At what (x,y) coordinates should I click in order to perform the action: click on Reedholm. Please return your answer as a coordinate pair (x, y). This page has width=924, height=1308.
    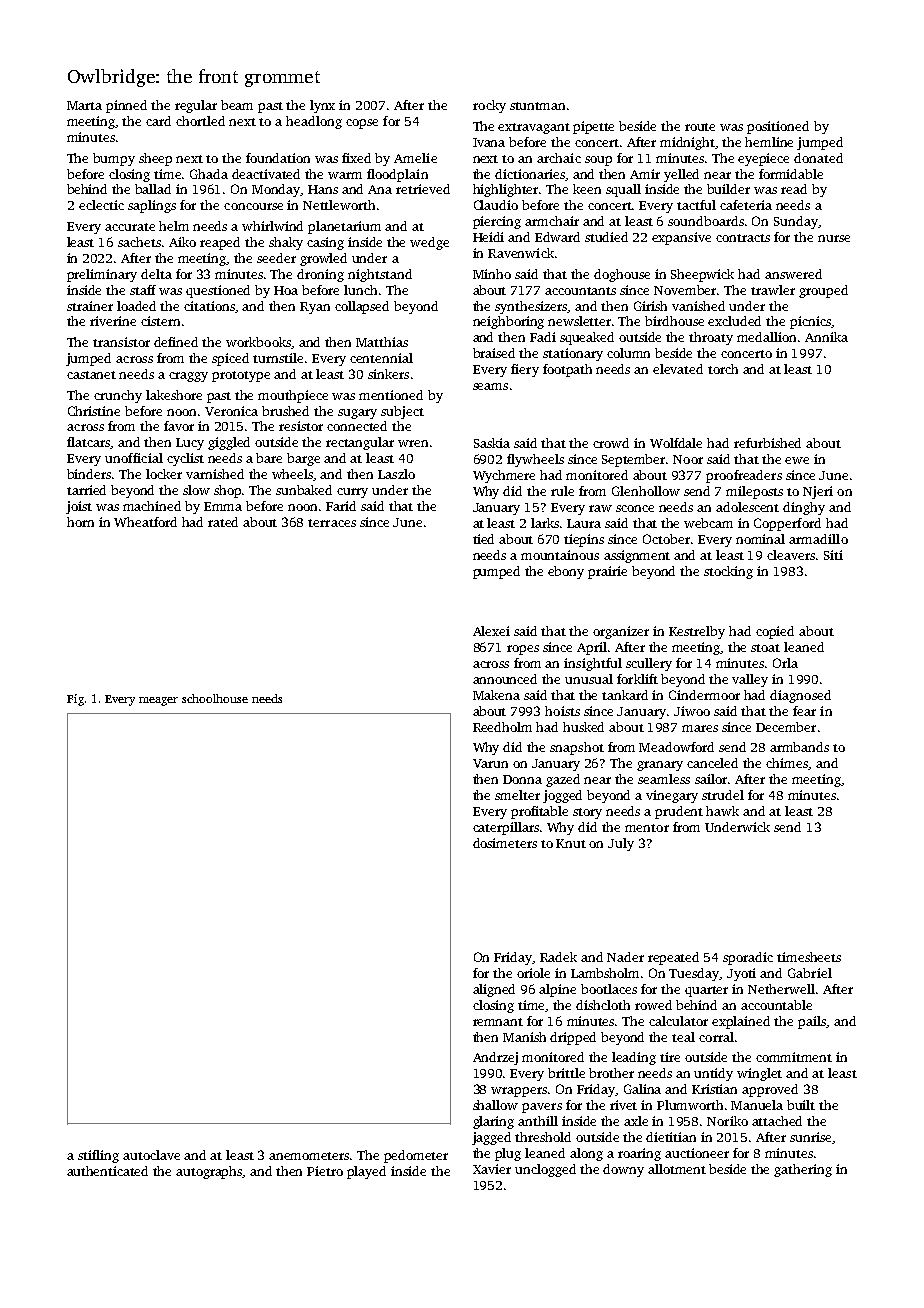
    Looking at the image, I should click on (502, 727).
